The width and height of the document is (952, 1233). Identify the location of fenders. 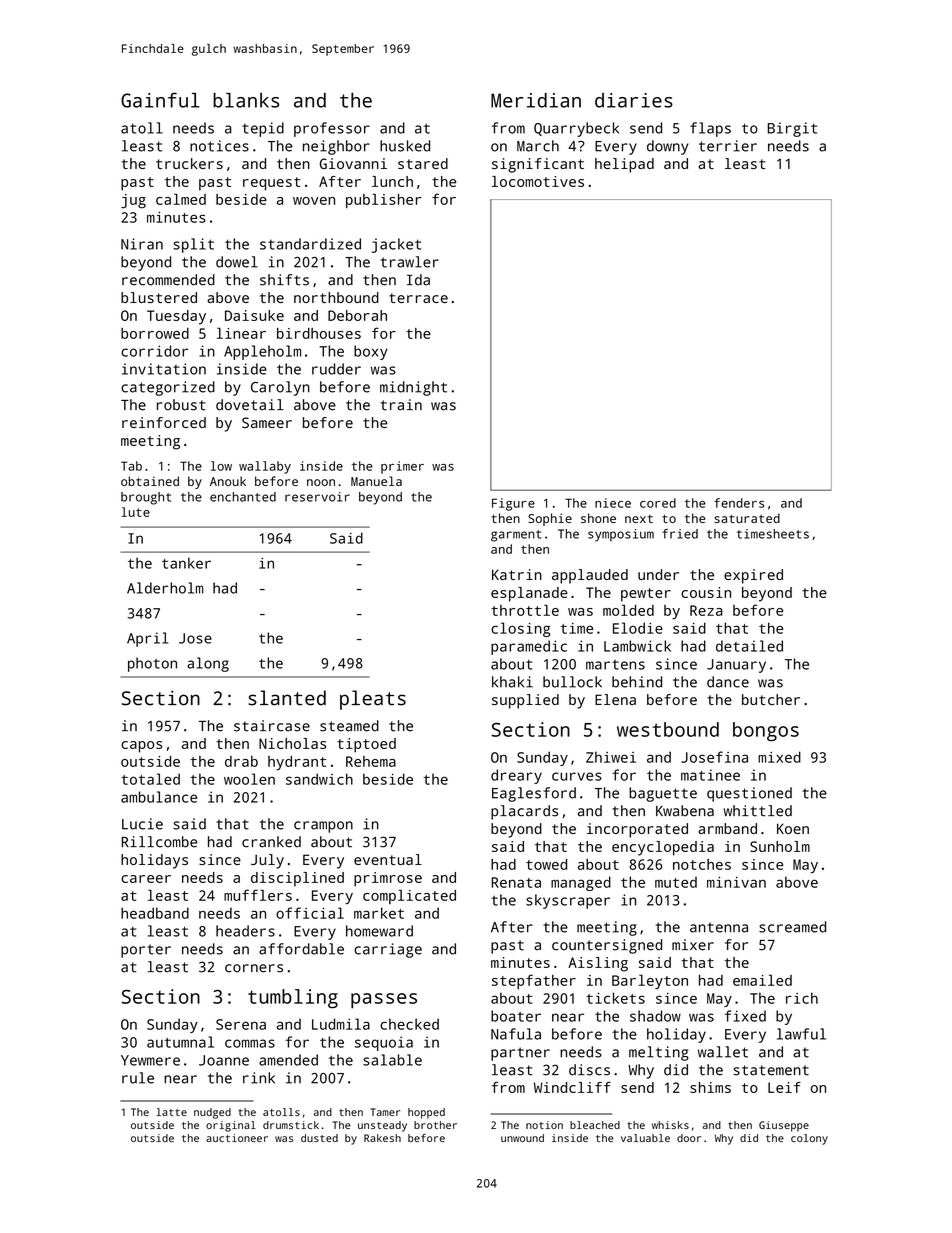
(739, 503).
